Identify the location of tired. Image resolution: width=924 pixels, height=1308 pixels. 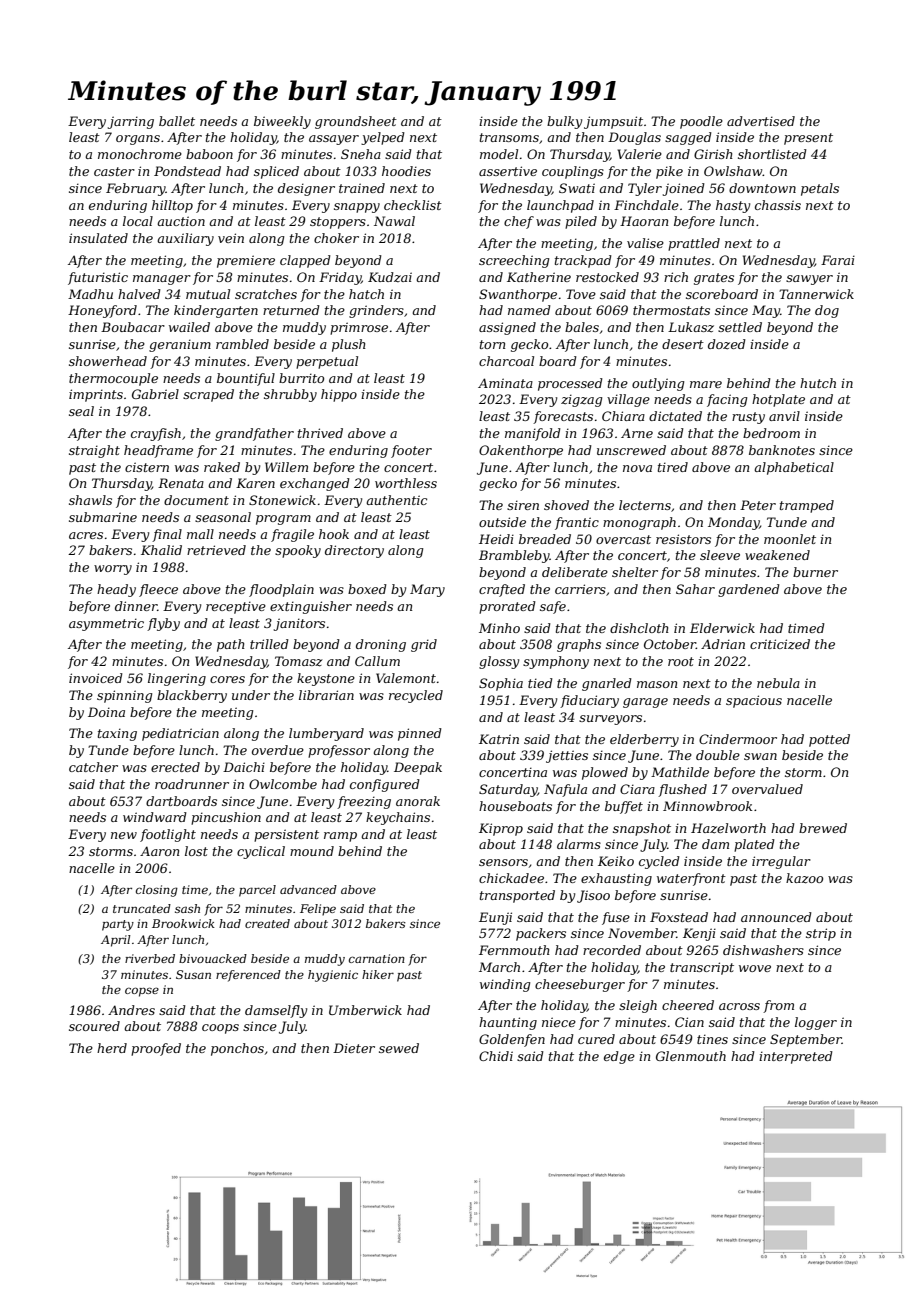
(673, 467).
